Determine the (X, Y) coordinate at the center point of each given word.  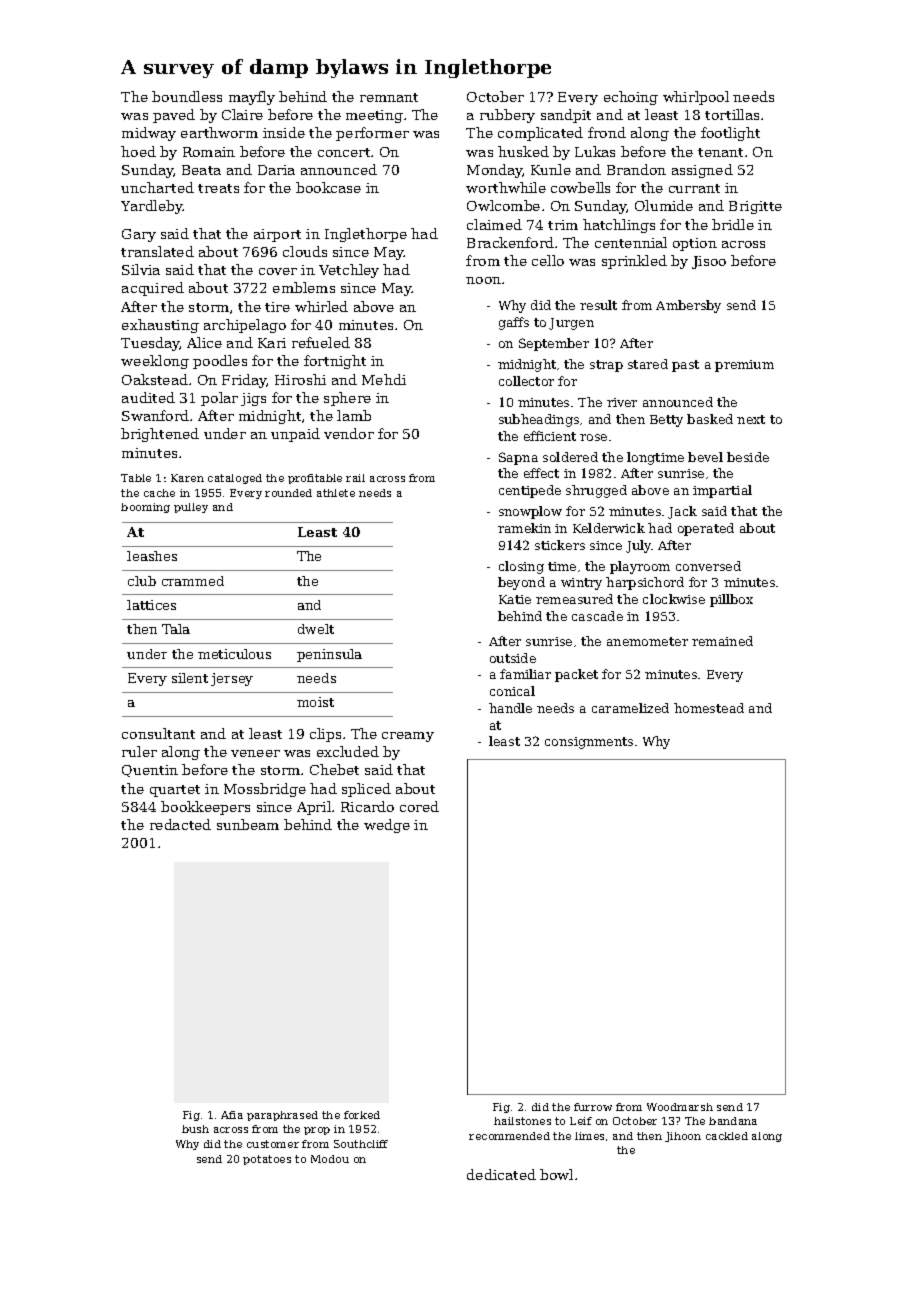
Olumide (664, 205)
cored (419, 806)
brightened (160, 435)
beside (748, 457)
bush (195, 1129)
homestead (709, 708)
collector (526, 381)
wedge (387, 826)
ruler (139, 751)
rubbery (507, 116)
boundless (187, 96)
